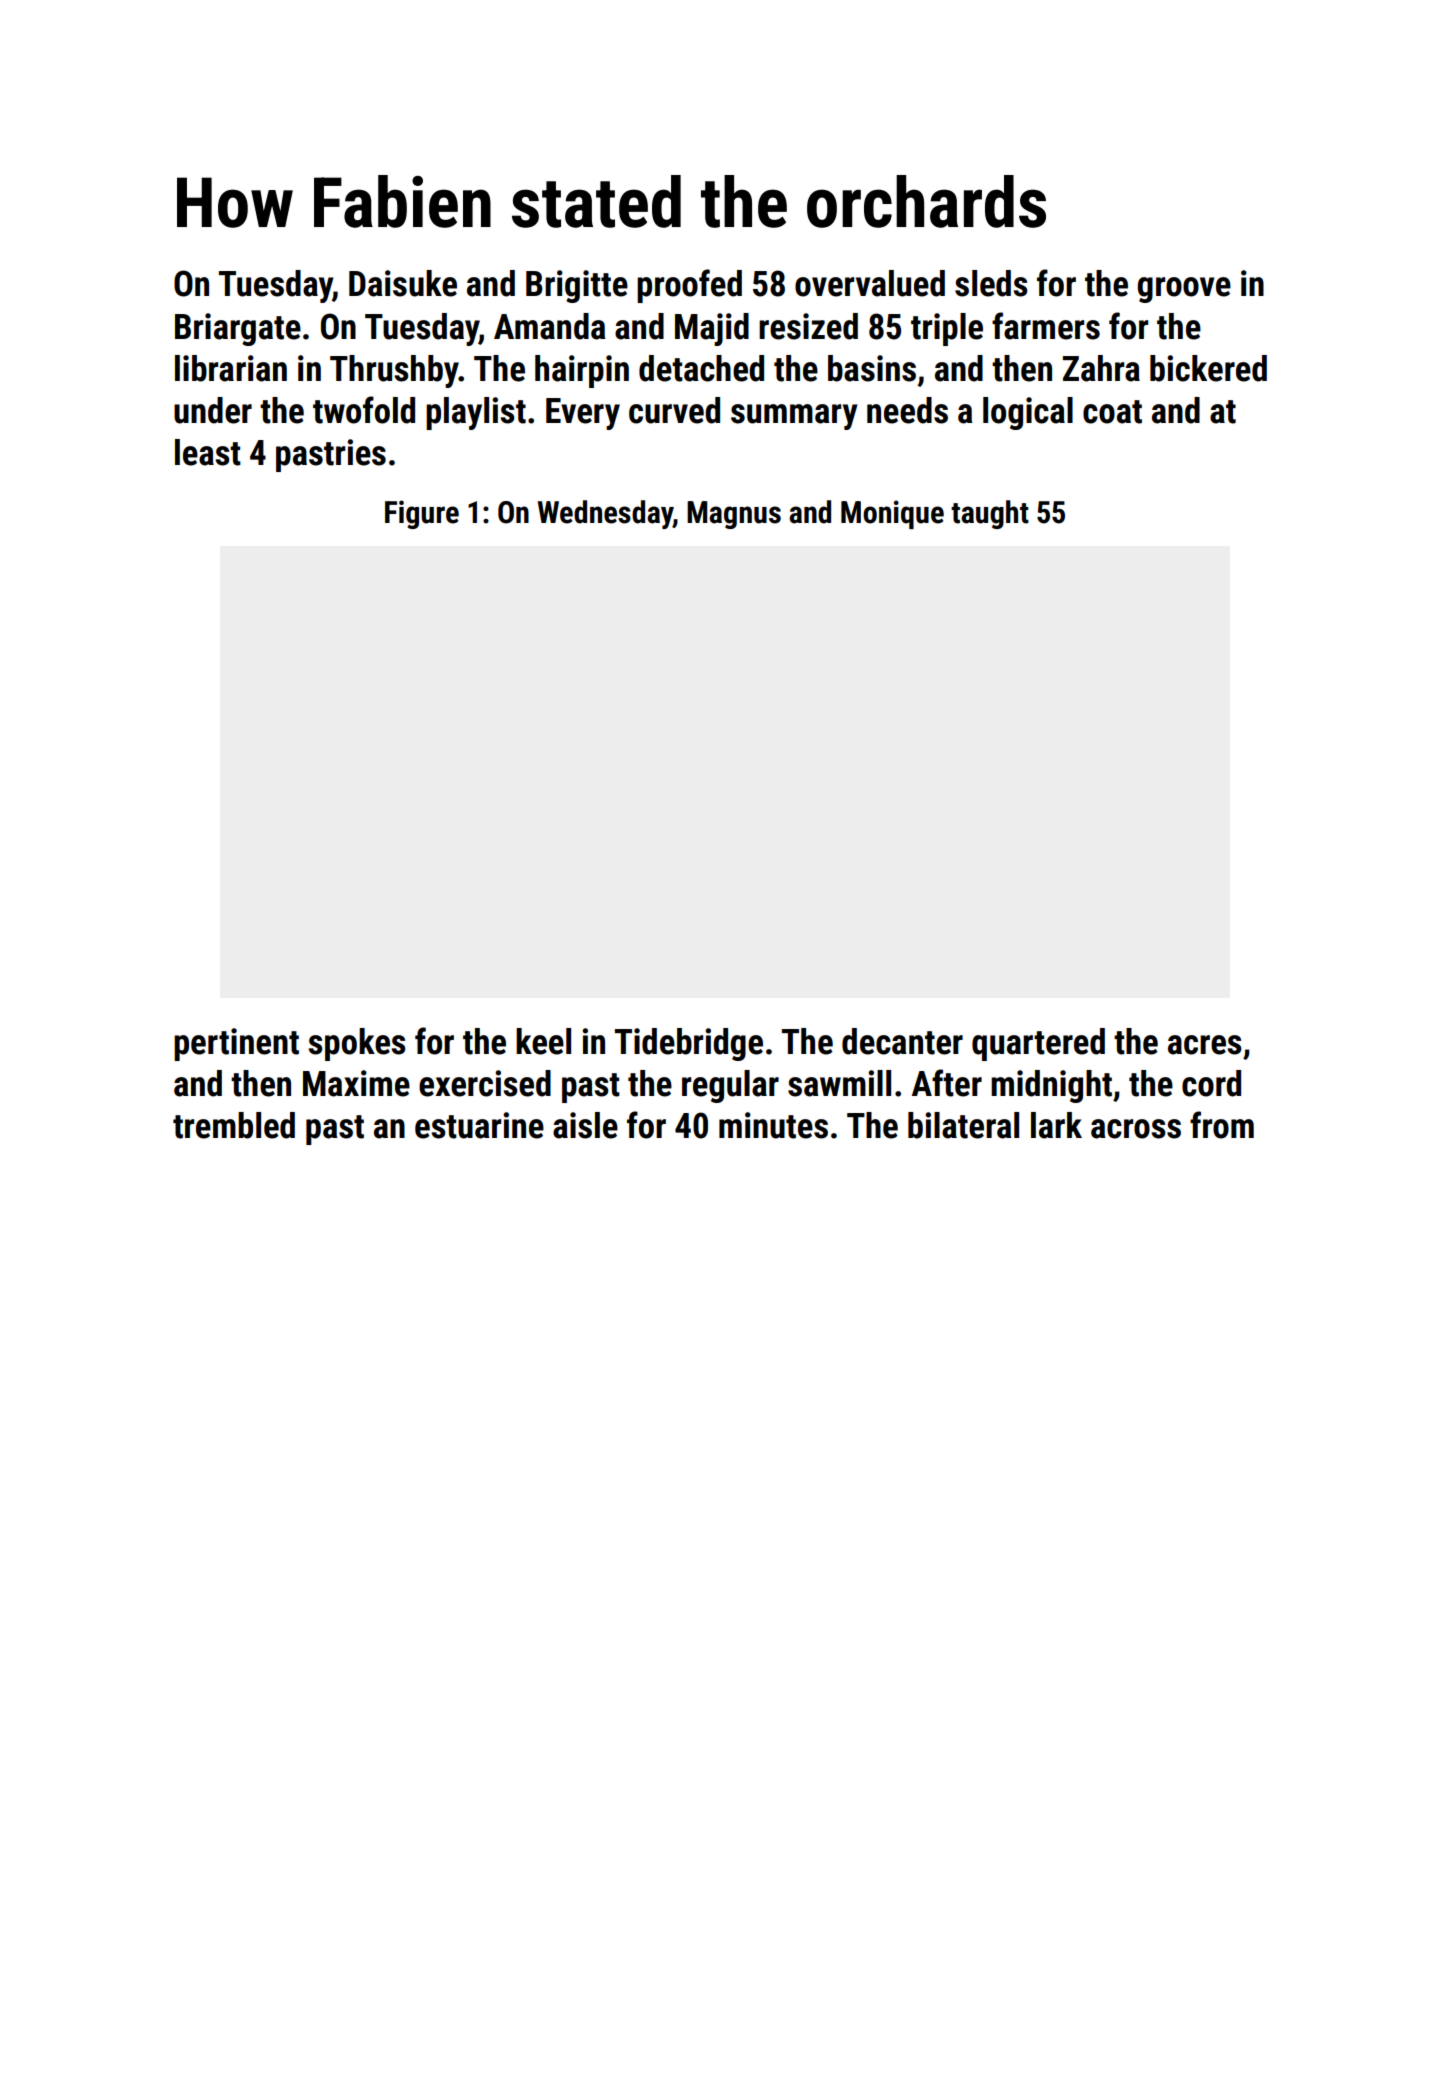 This screenshot has width=1450, height=2100. I want to click on needs, so click(907, 410).
